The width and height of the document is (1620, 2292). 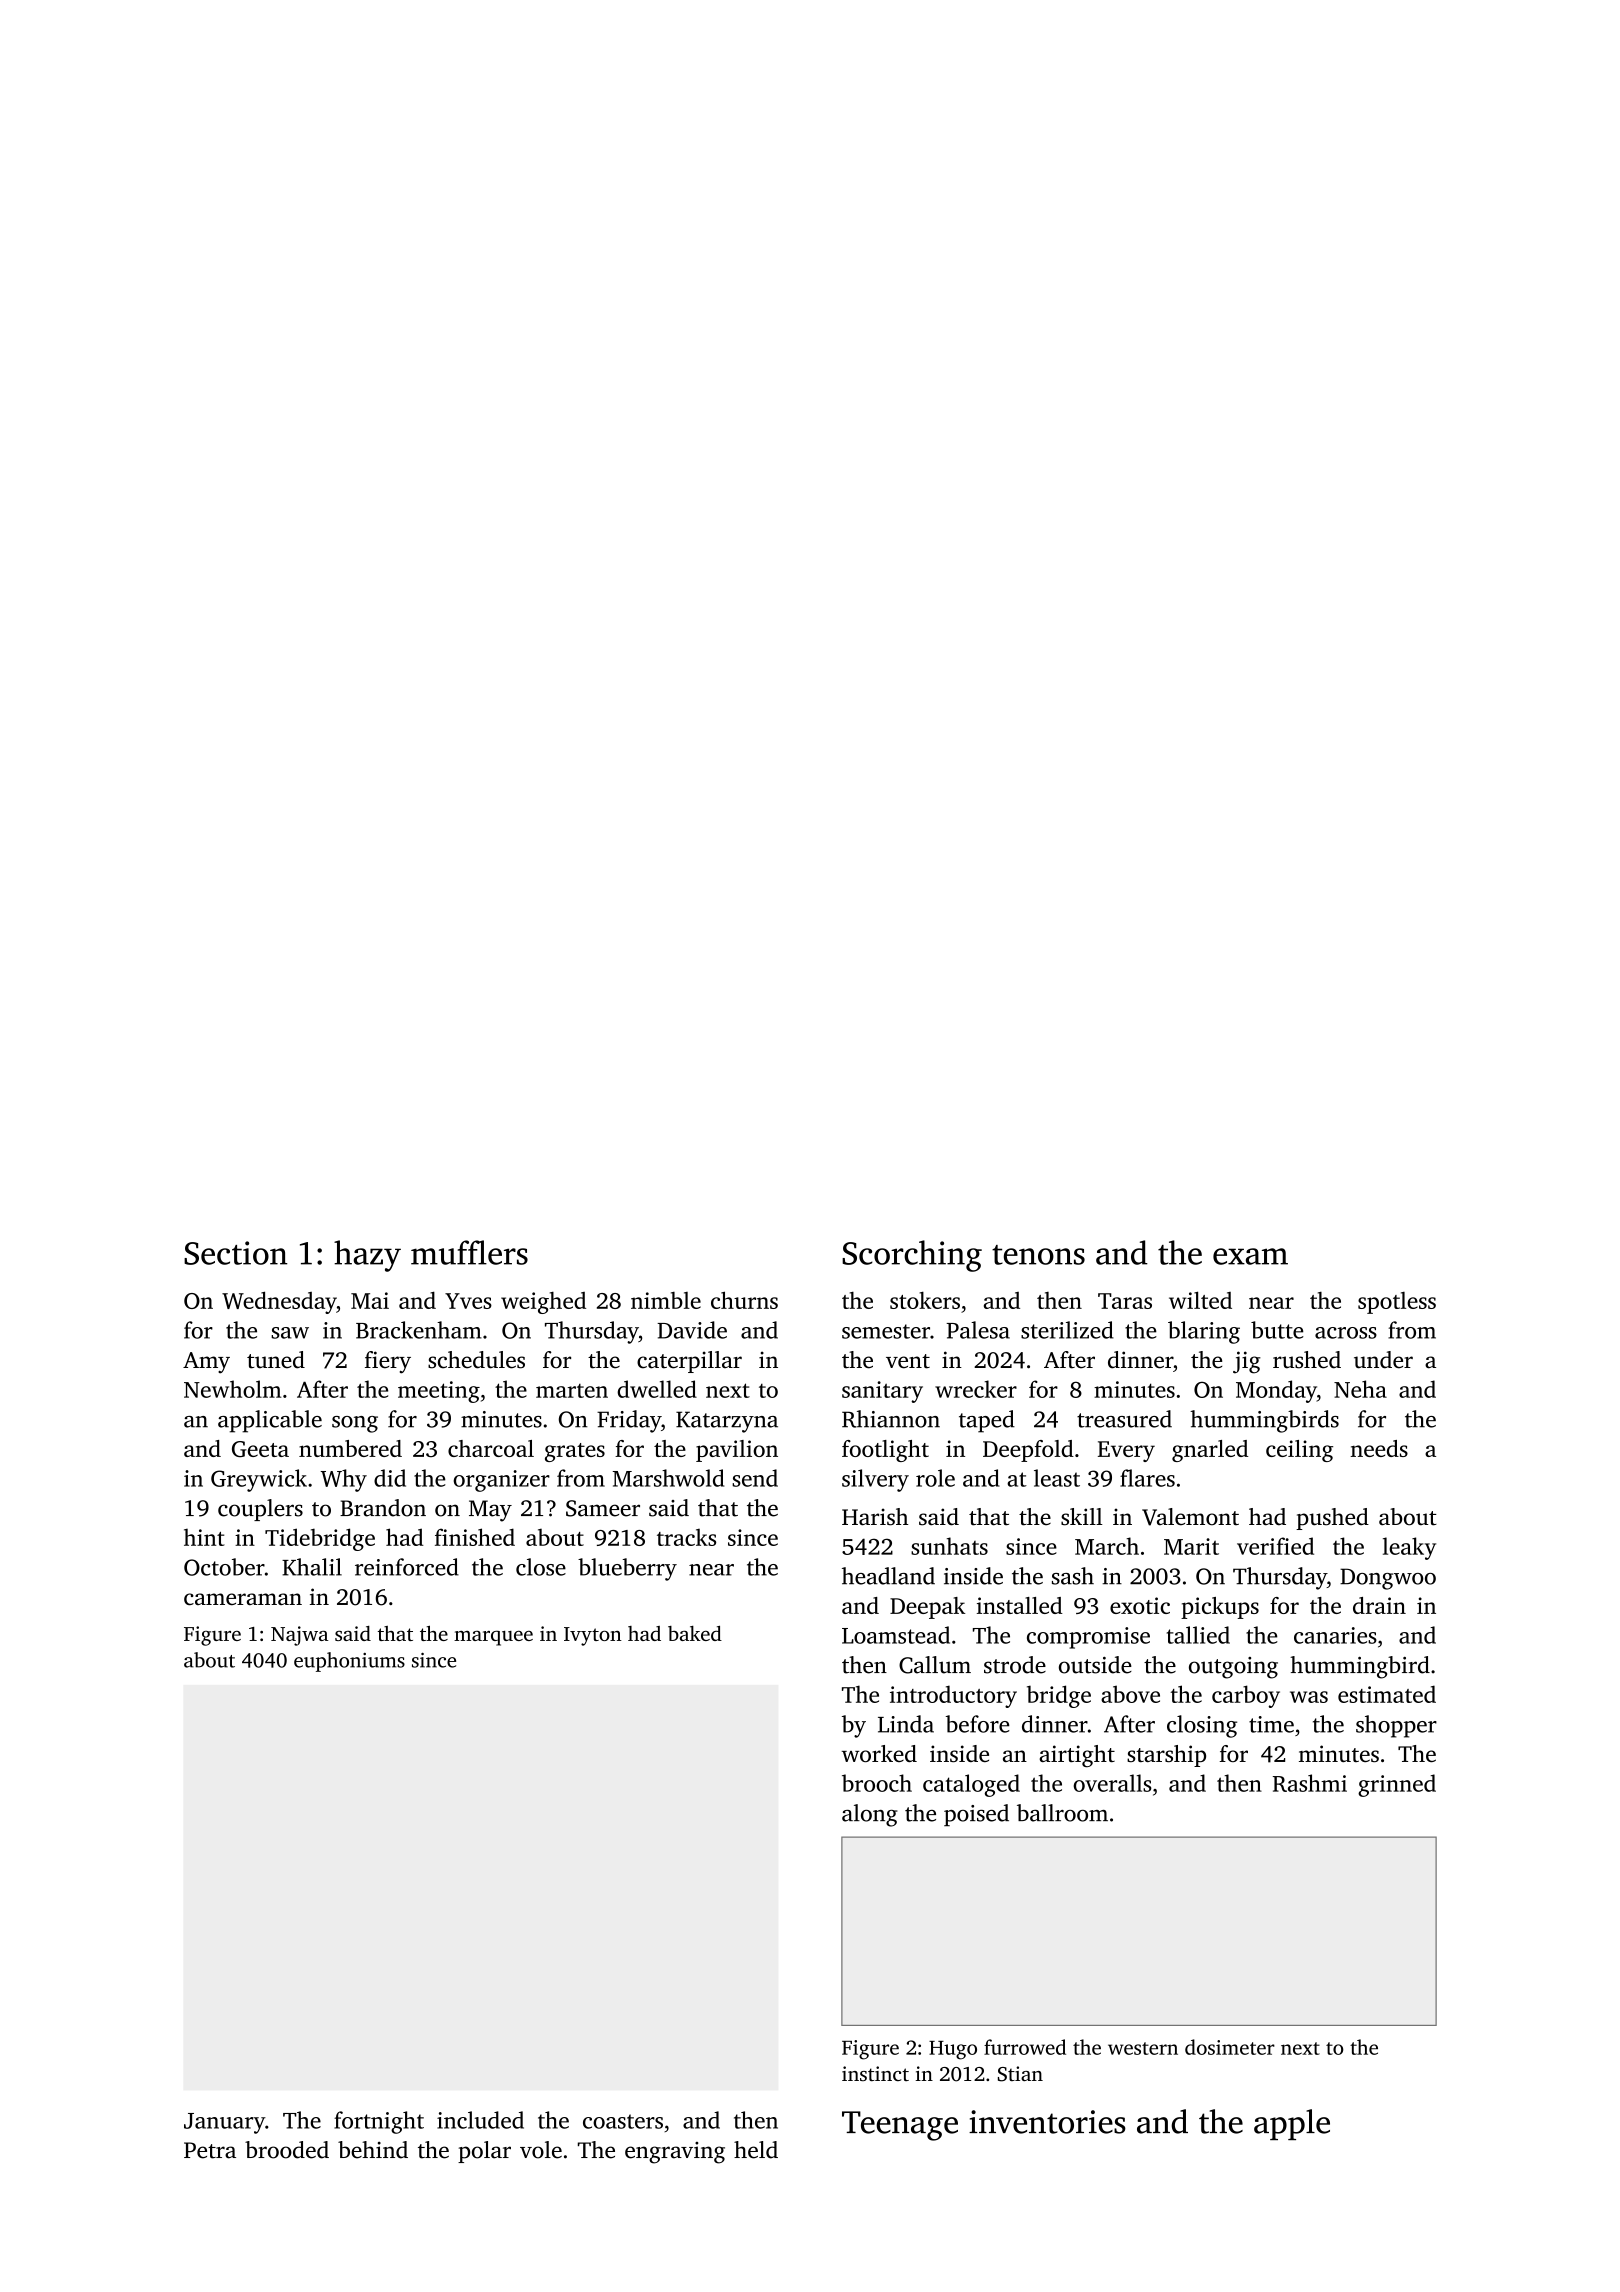 What do you see at coordinates (675, 2153) in the document?
I see `engraving` at bounding box center [675, 2153].
